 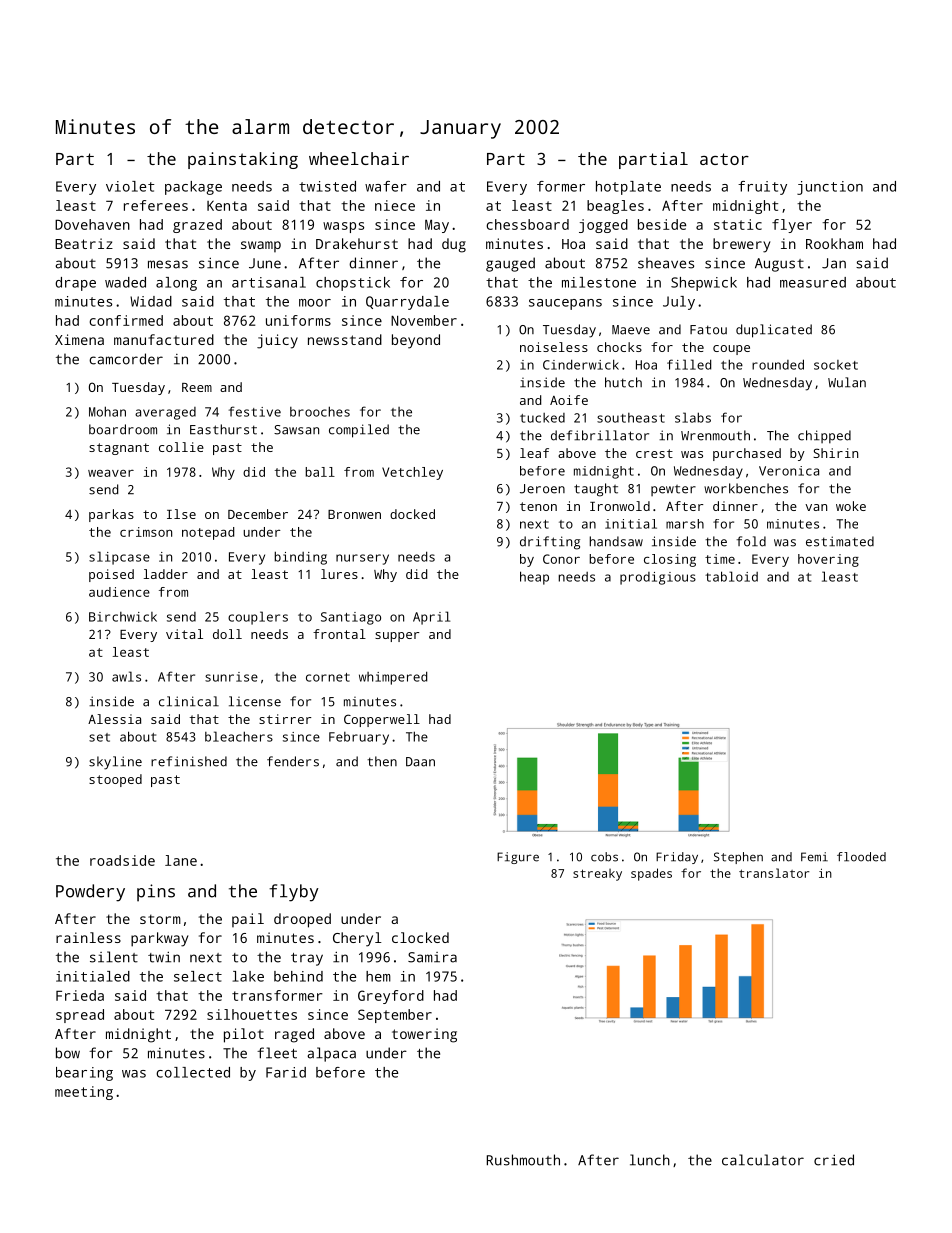 I want to click on lane, so click(x=181, y=860).
